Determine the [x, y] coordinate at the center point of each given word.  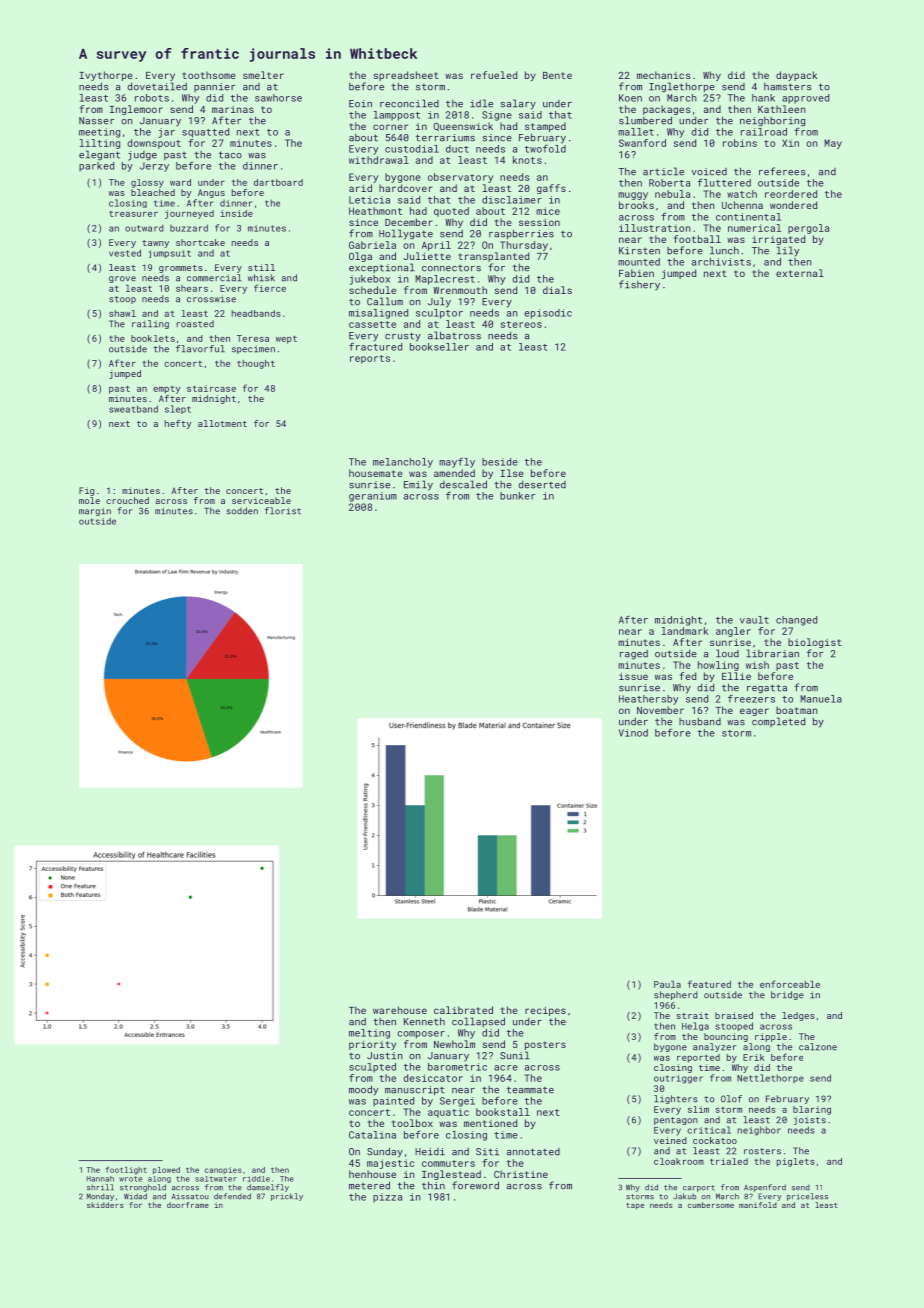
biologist [815, 643]
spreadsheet [406, 76]
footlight [126, 1170]
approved [805, 99]
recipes [545, 1011]
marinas [233, 109]
